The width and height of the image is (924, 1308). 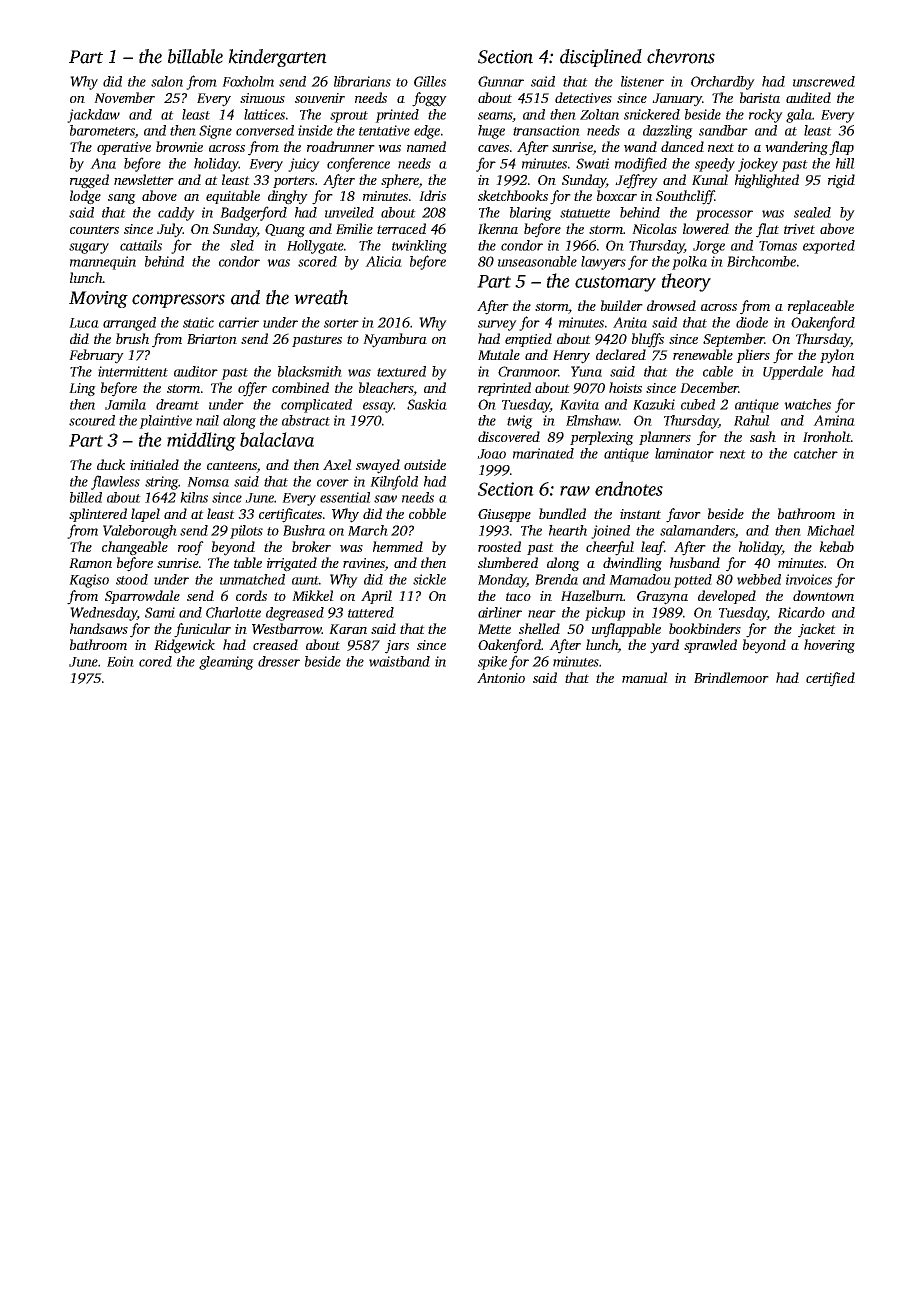 I want to click on swayed, so click(x=378, y=466).
